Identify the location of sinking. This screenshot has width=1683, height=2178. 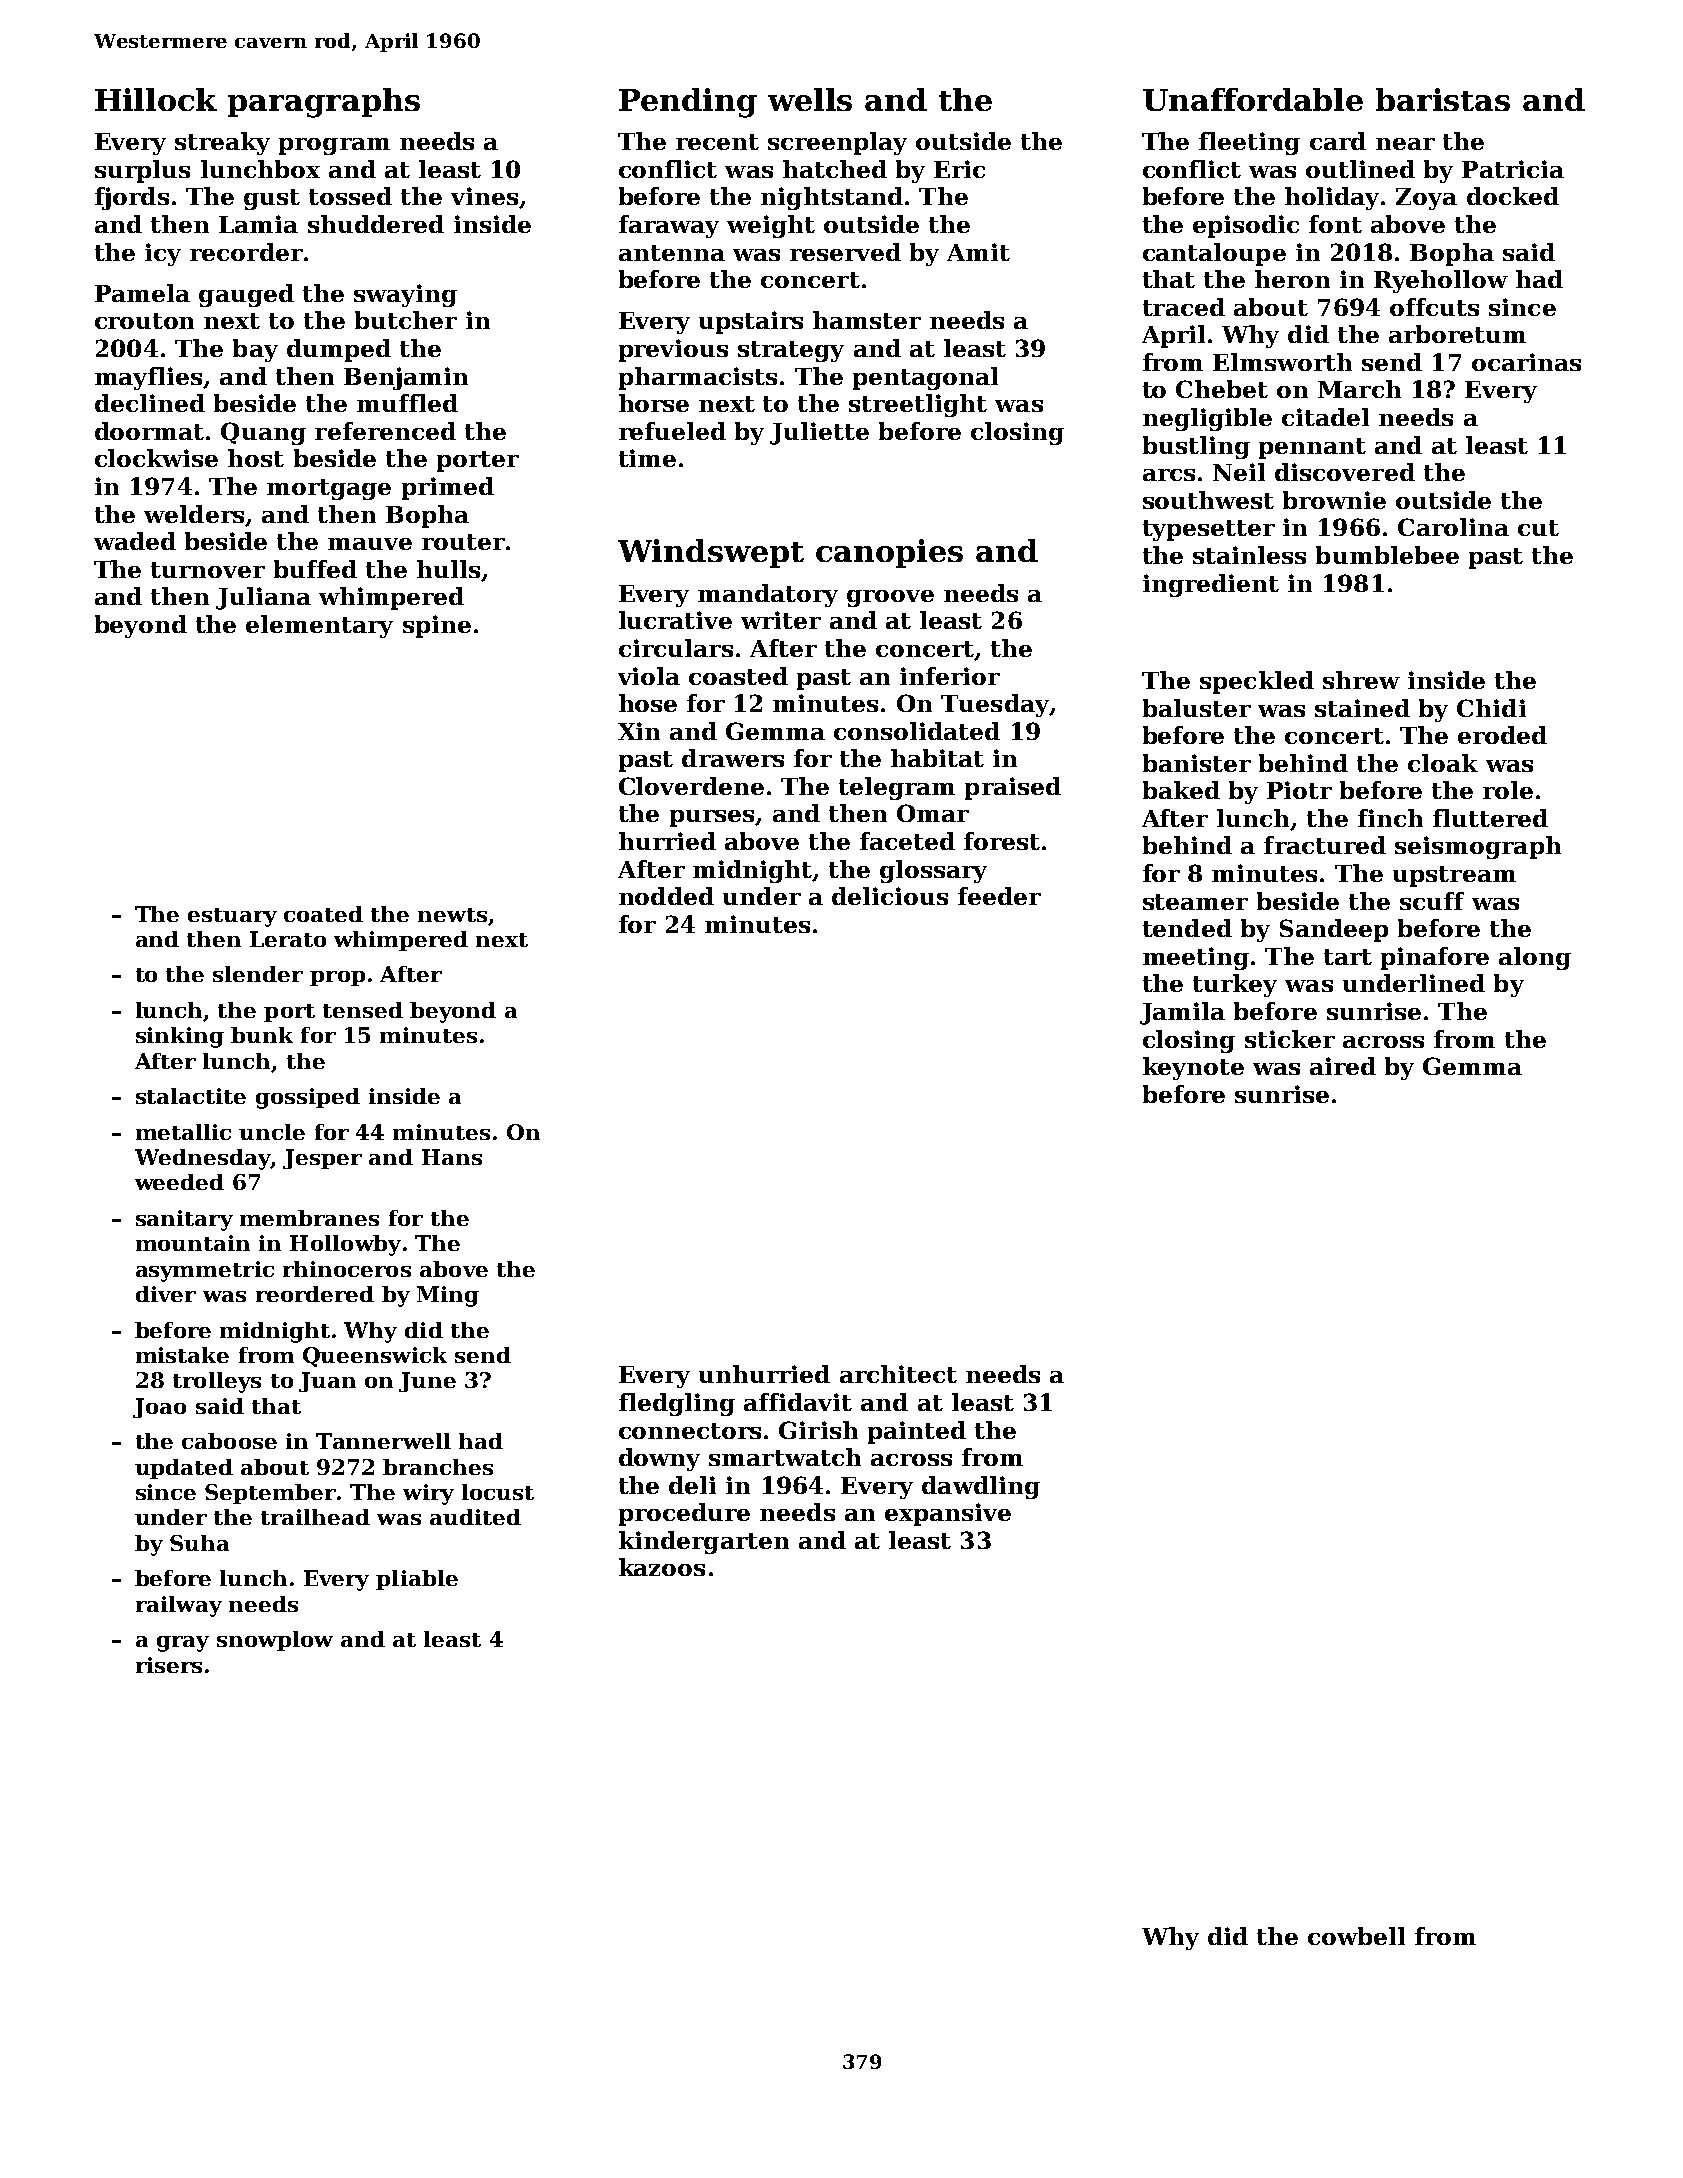
(180, 1037).
